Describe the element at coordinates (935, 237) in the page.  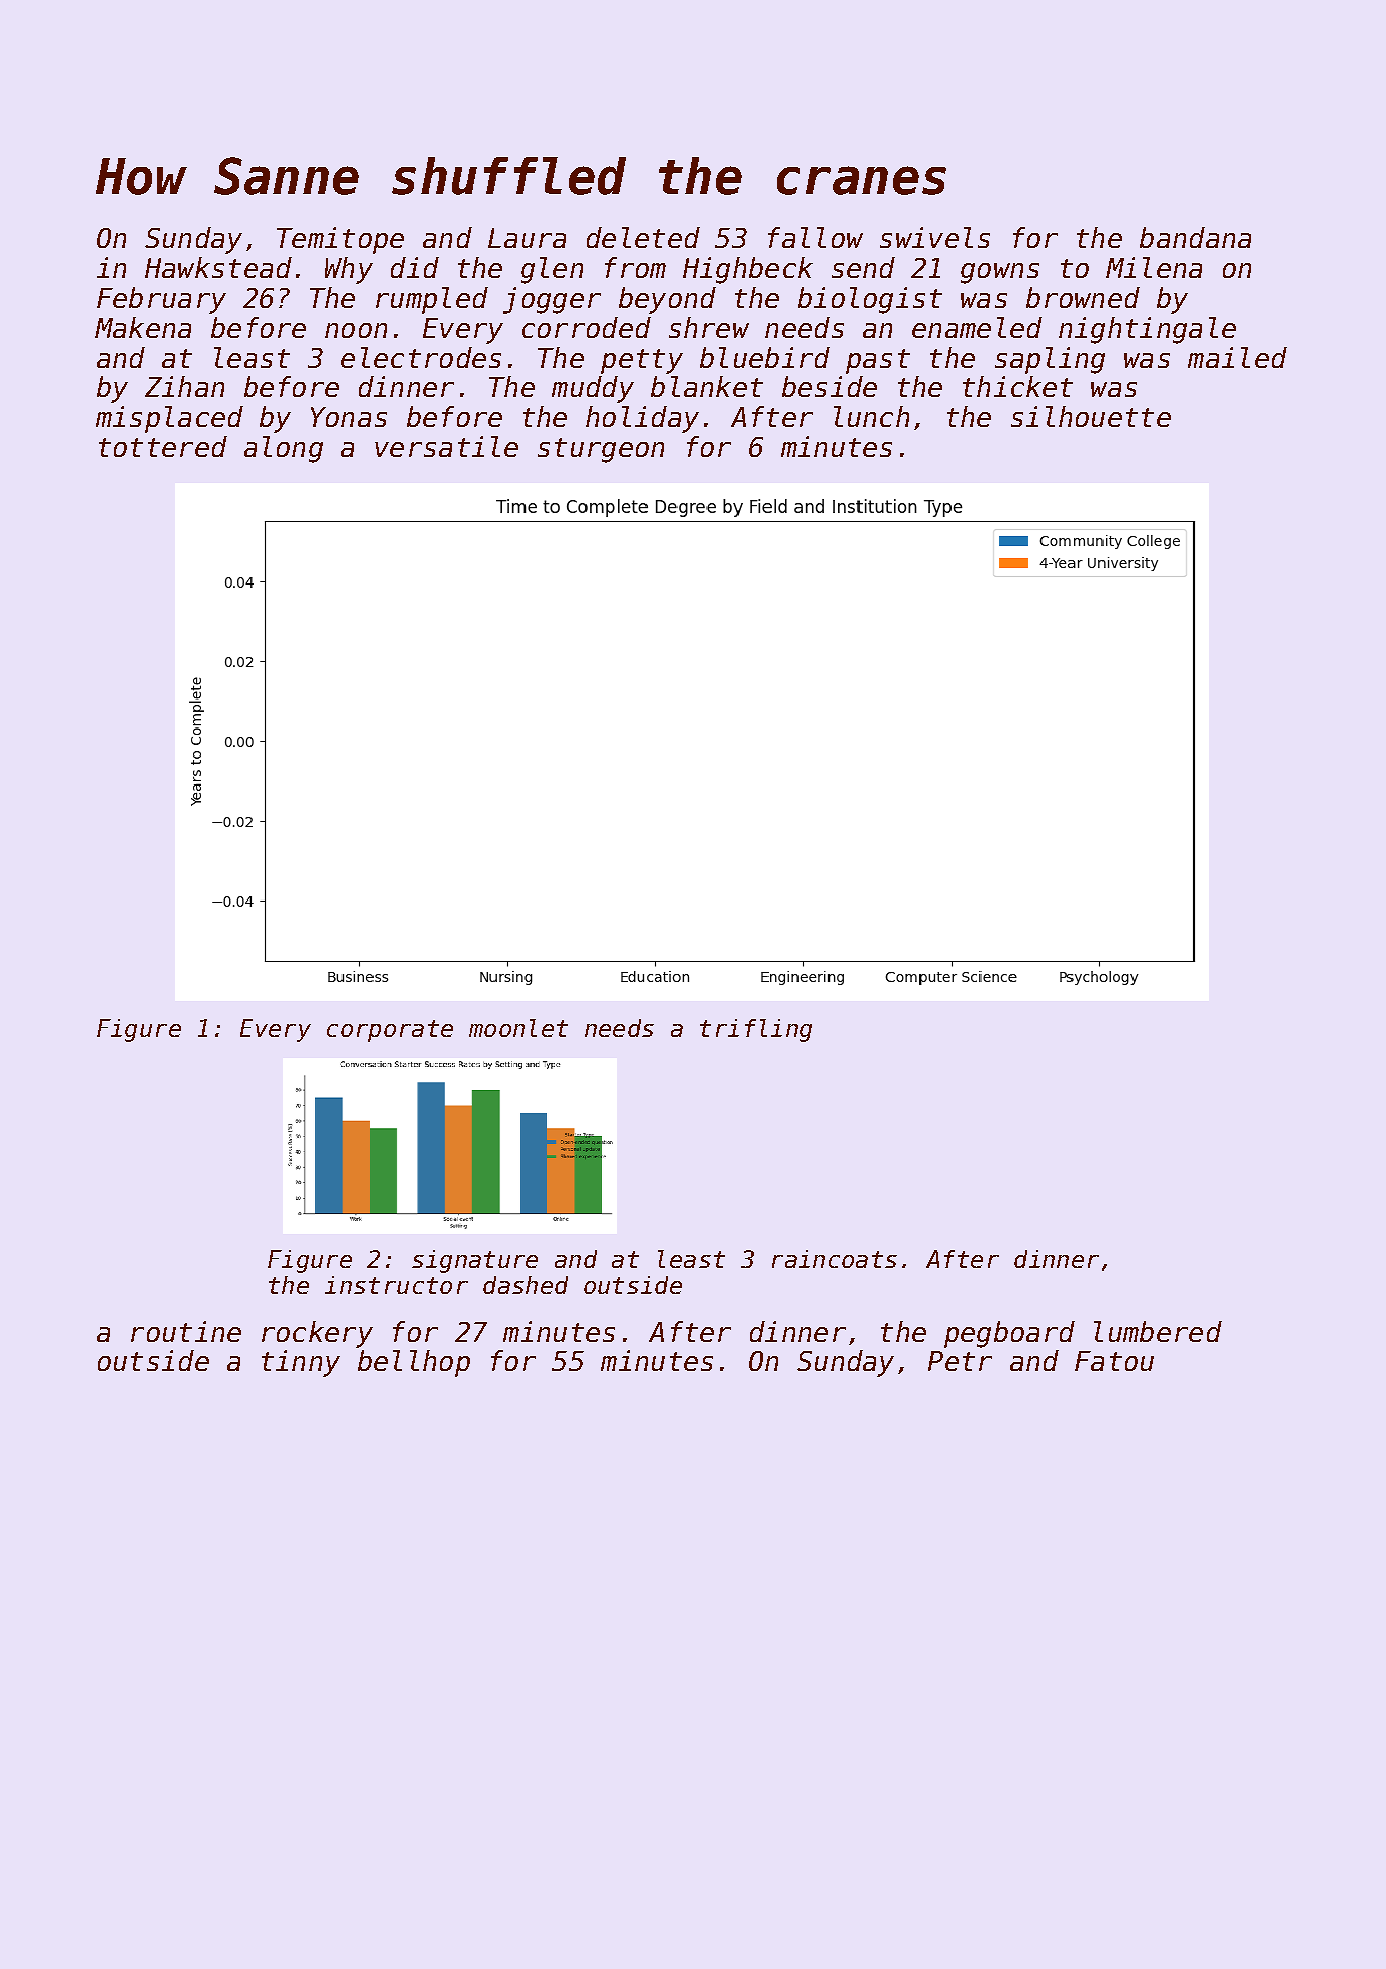
I see `swivels` at that location.
